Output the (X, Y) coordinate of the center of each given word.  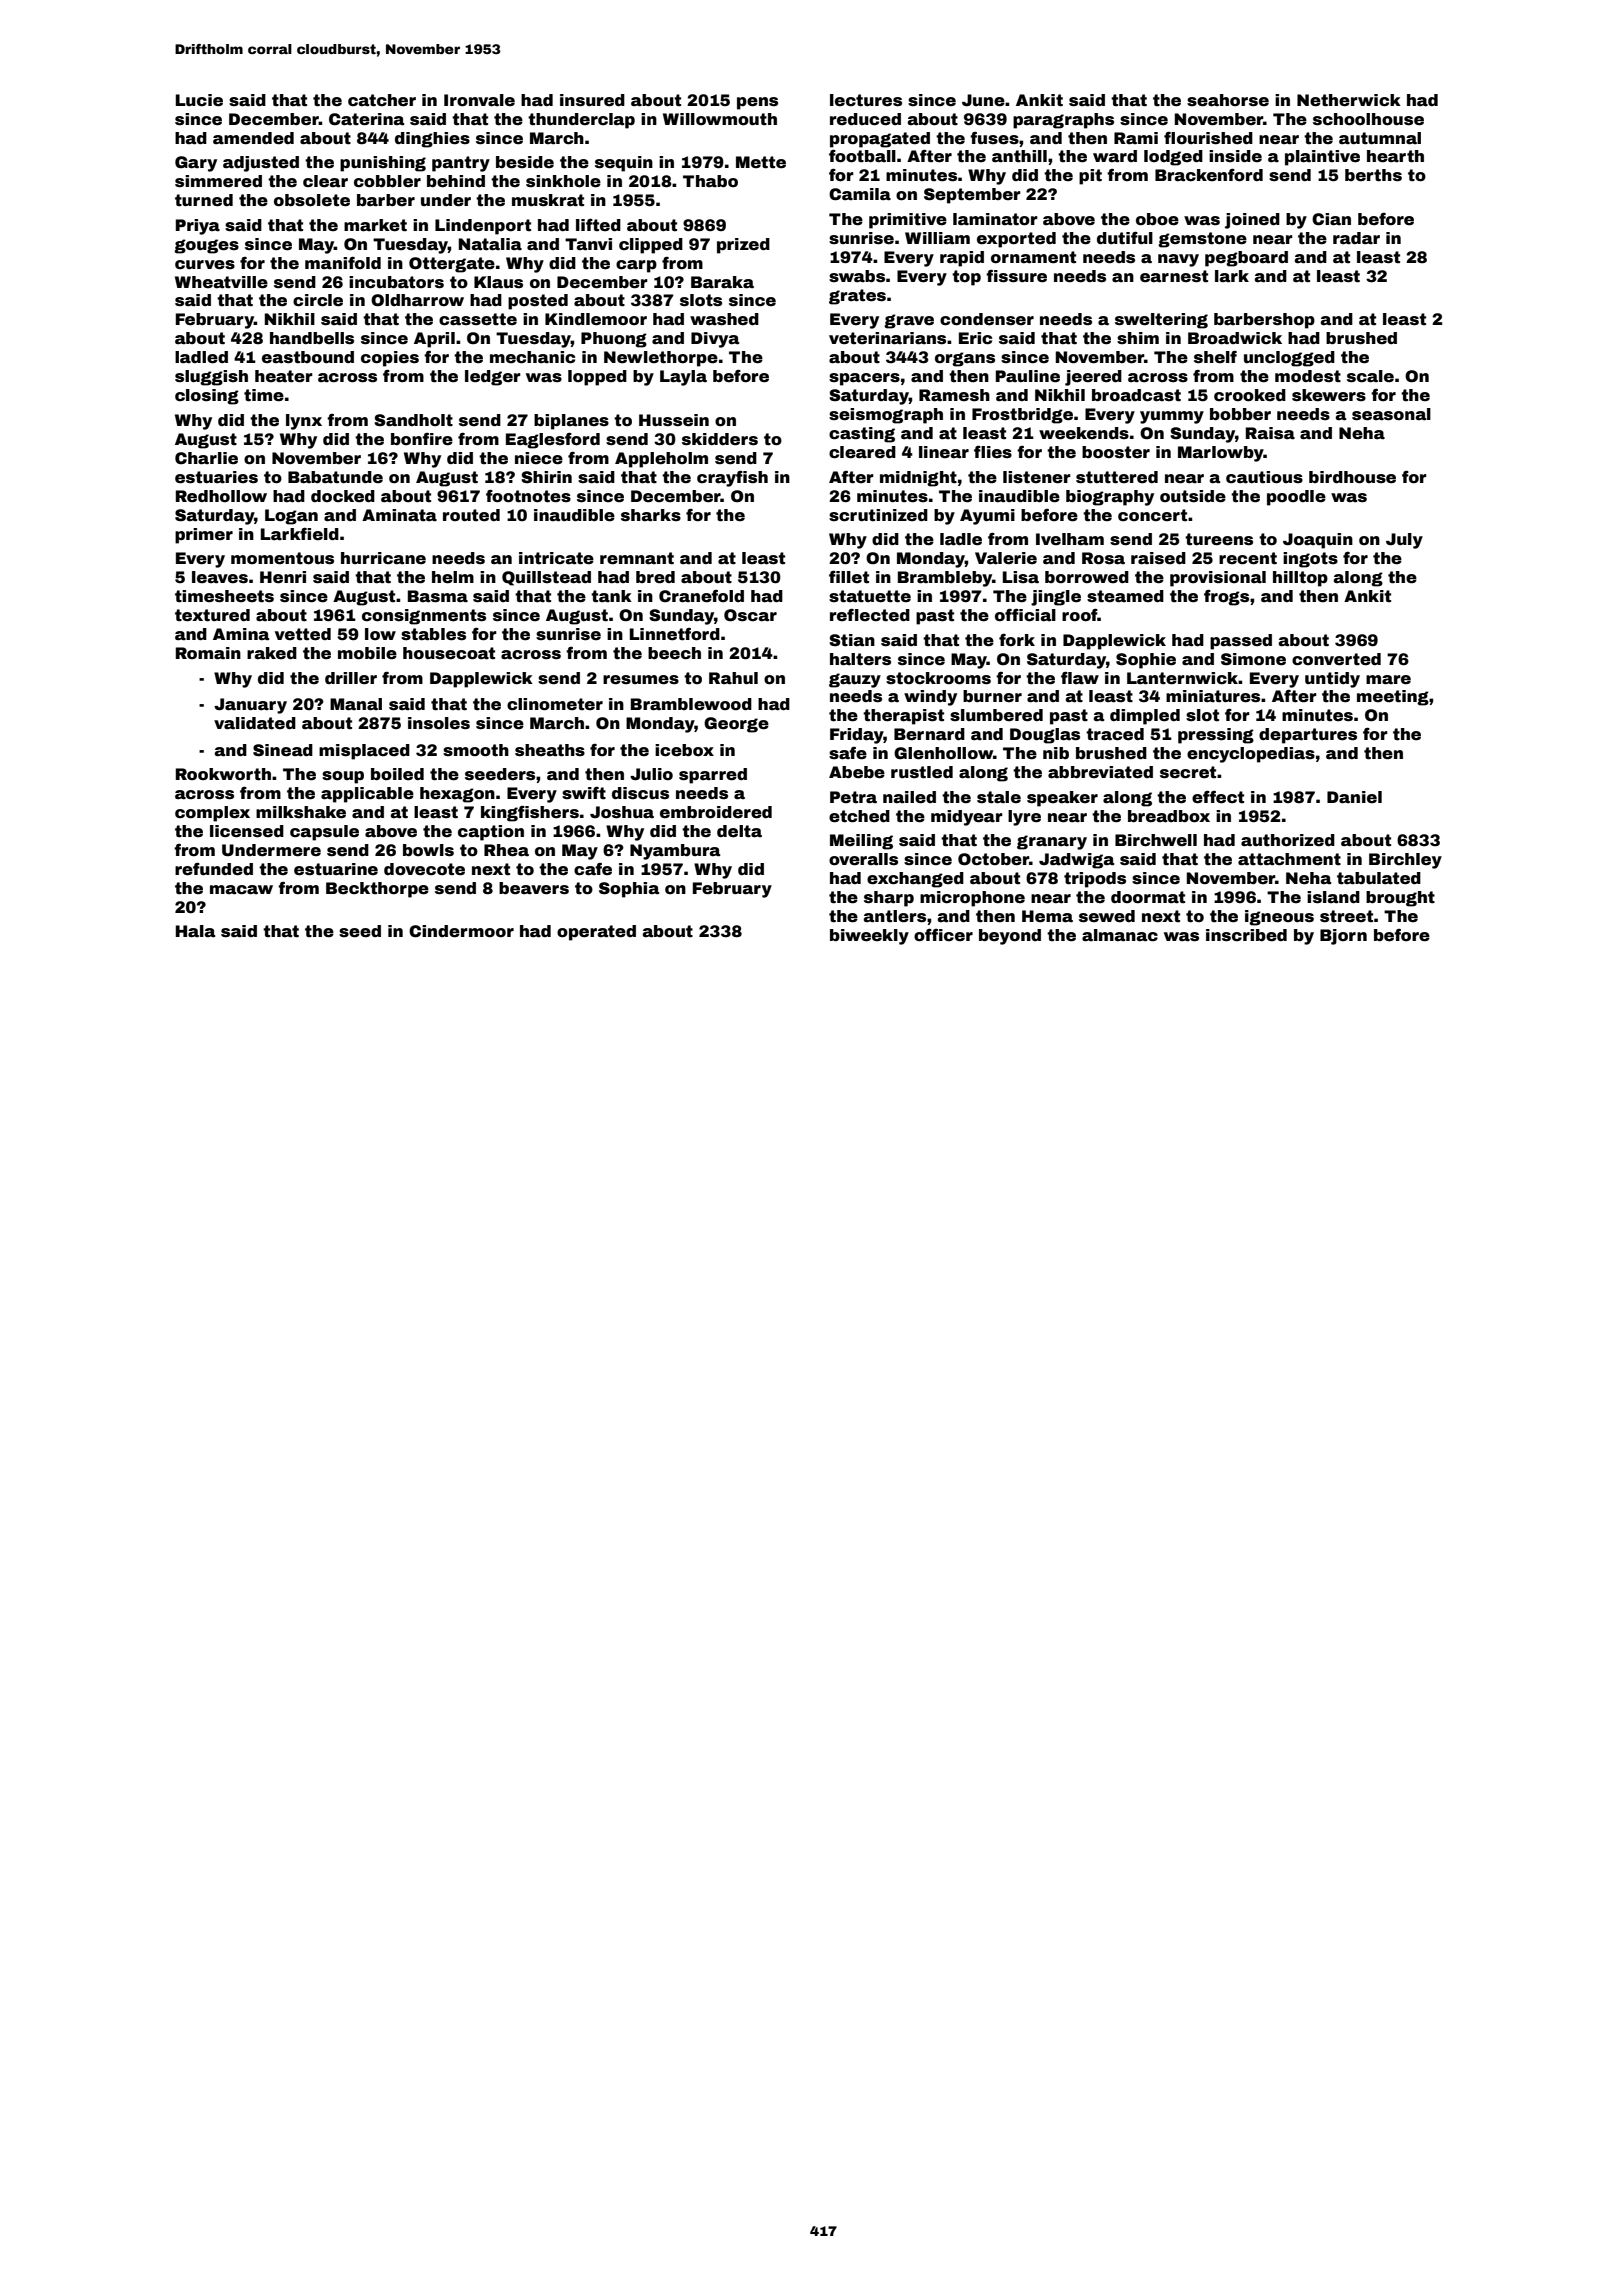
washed (724, 319)
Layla (683, 378)
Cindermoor (461, 931)
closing (207, 397)
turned (204, 200)
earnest (1174, 276)
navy (1178, 260)
